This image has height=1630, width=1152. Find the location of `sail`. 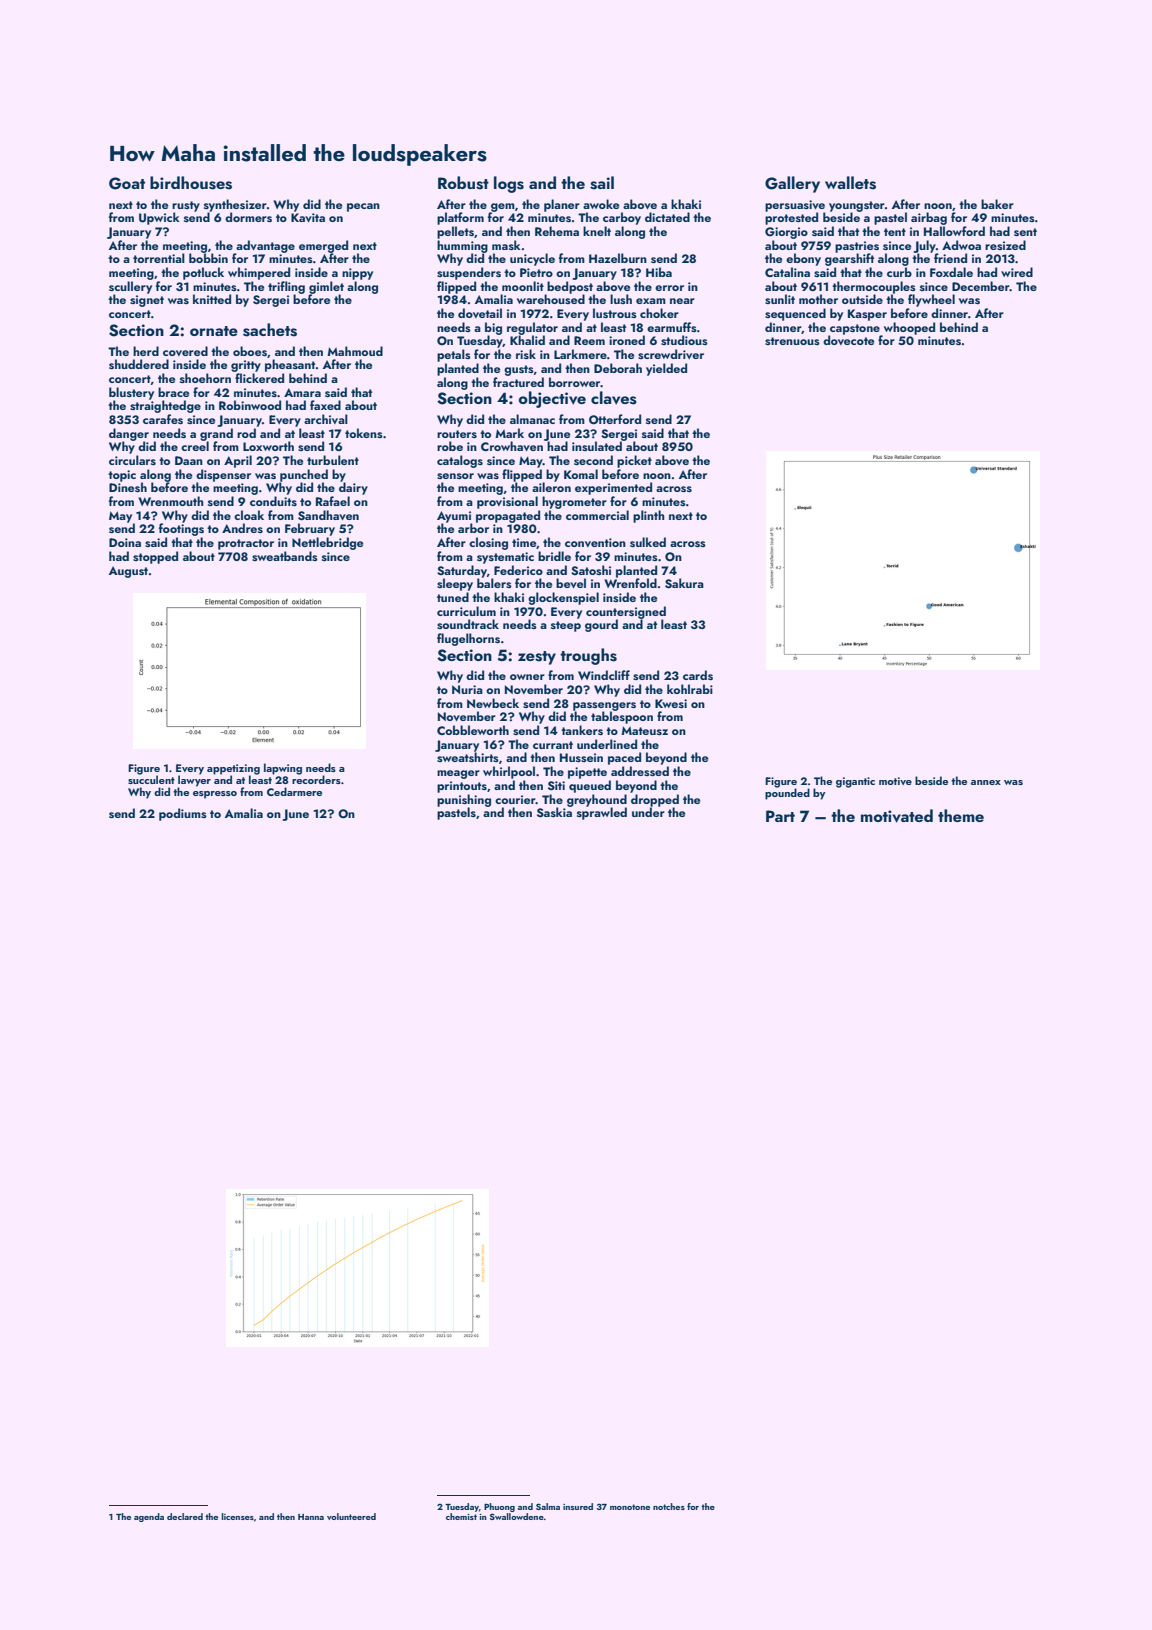

sail is located at coordinates (602, 183).
